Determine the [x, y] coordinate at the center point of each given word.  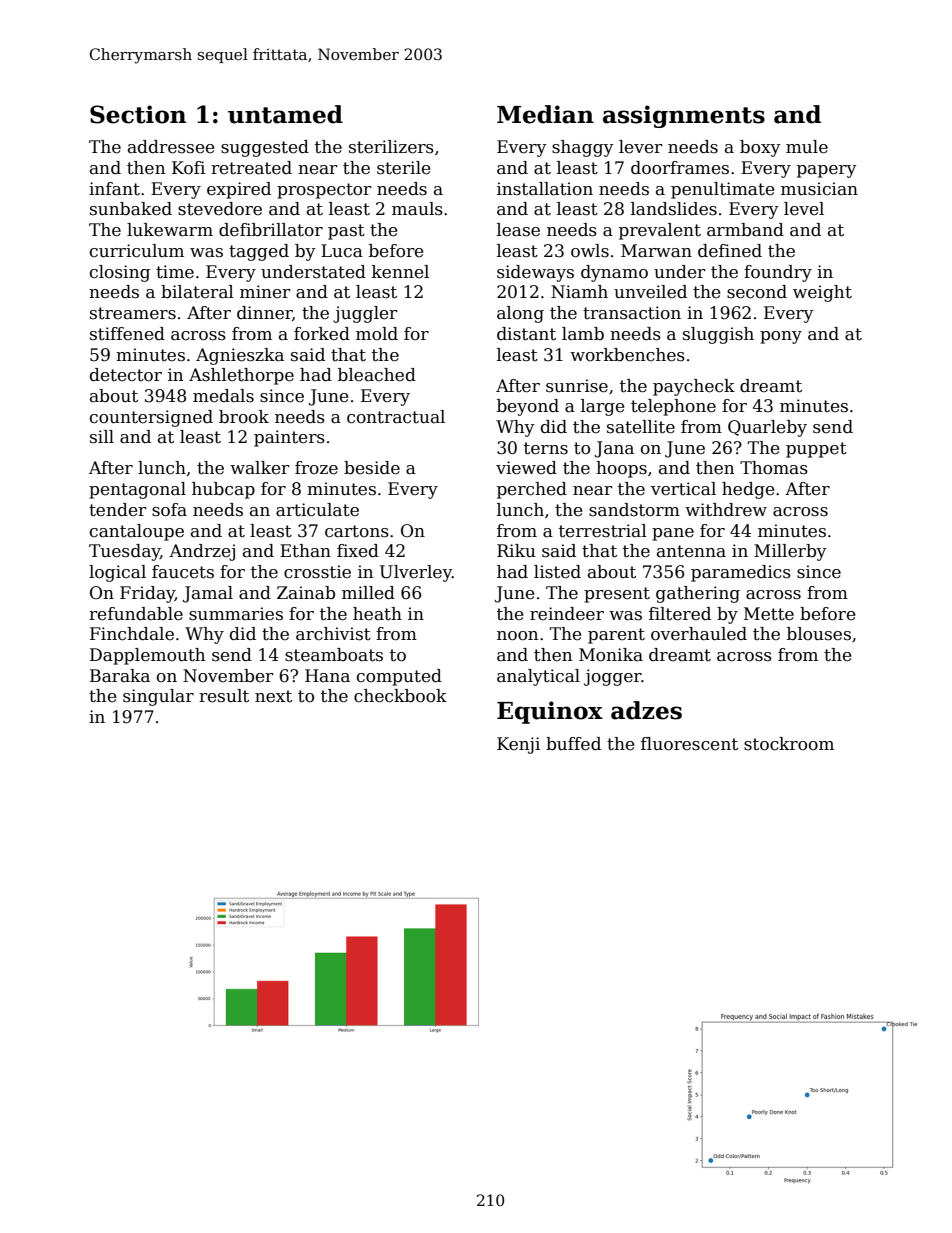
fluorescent [689, 744]
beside [372, 468]
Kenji [518, 745]
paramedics [741, 573]
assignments [684, 116]
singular [158, 697]
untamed [285, 114]
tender [118, 510]
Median [545, 114]
